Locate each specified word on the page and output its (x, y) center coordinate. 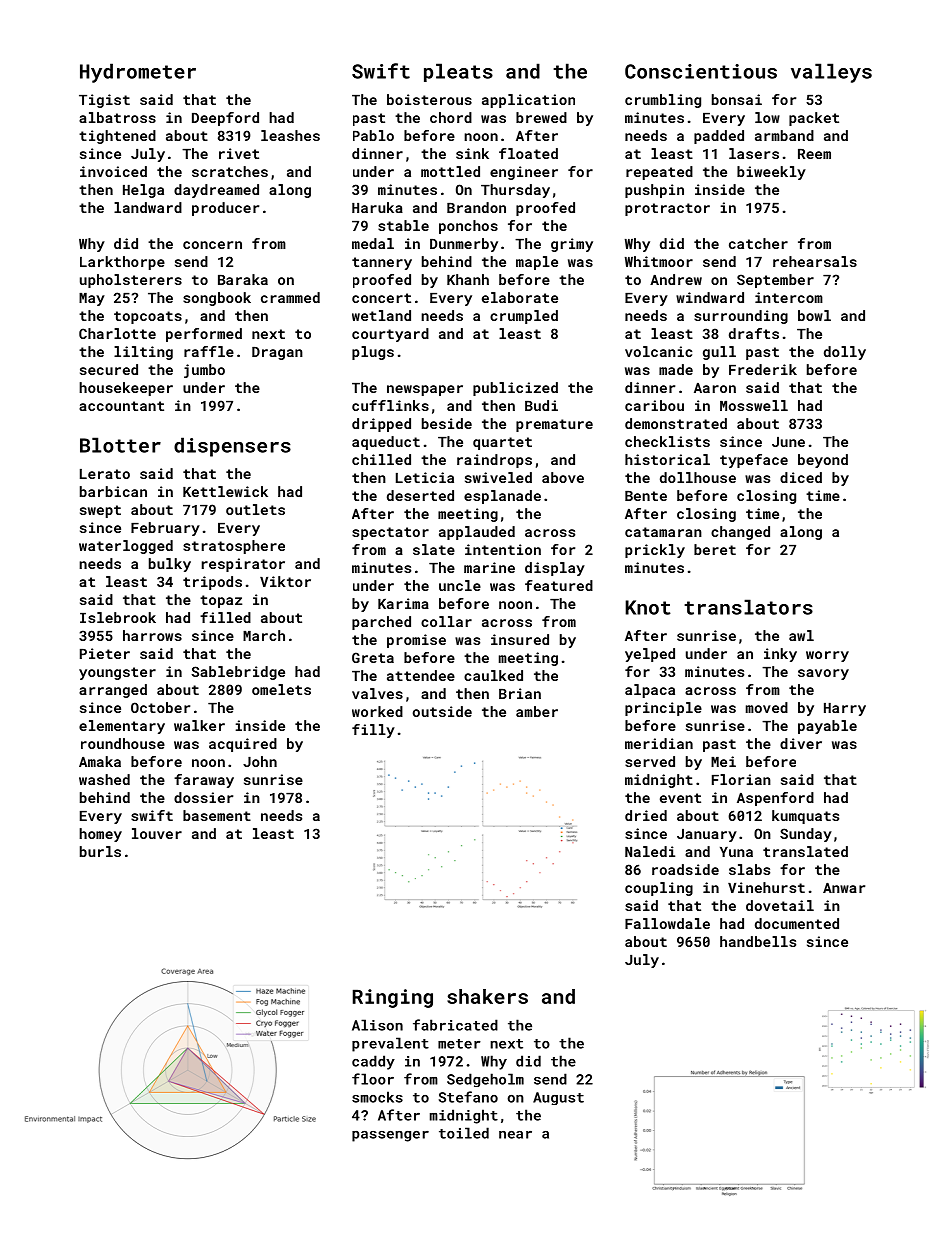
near (515, 1135)
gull (719, 353)
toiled (464, 1133)
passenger (390, 1136)
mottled (450, 171)
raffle (209, 351)
